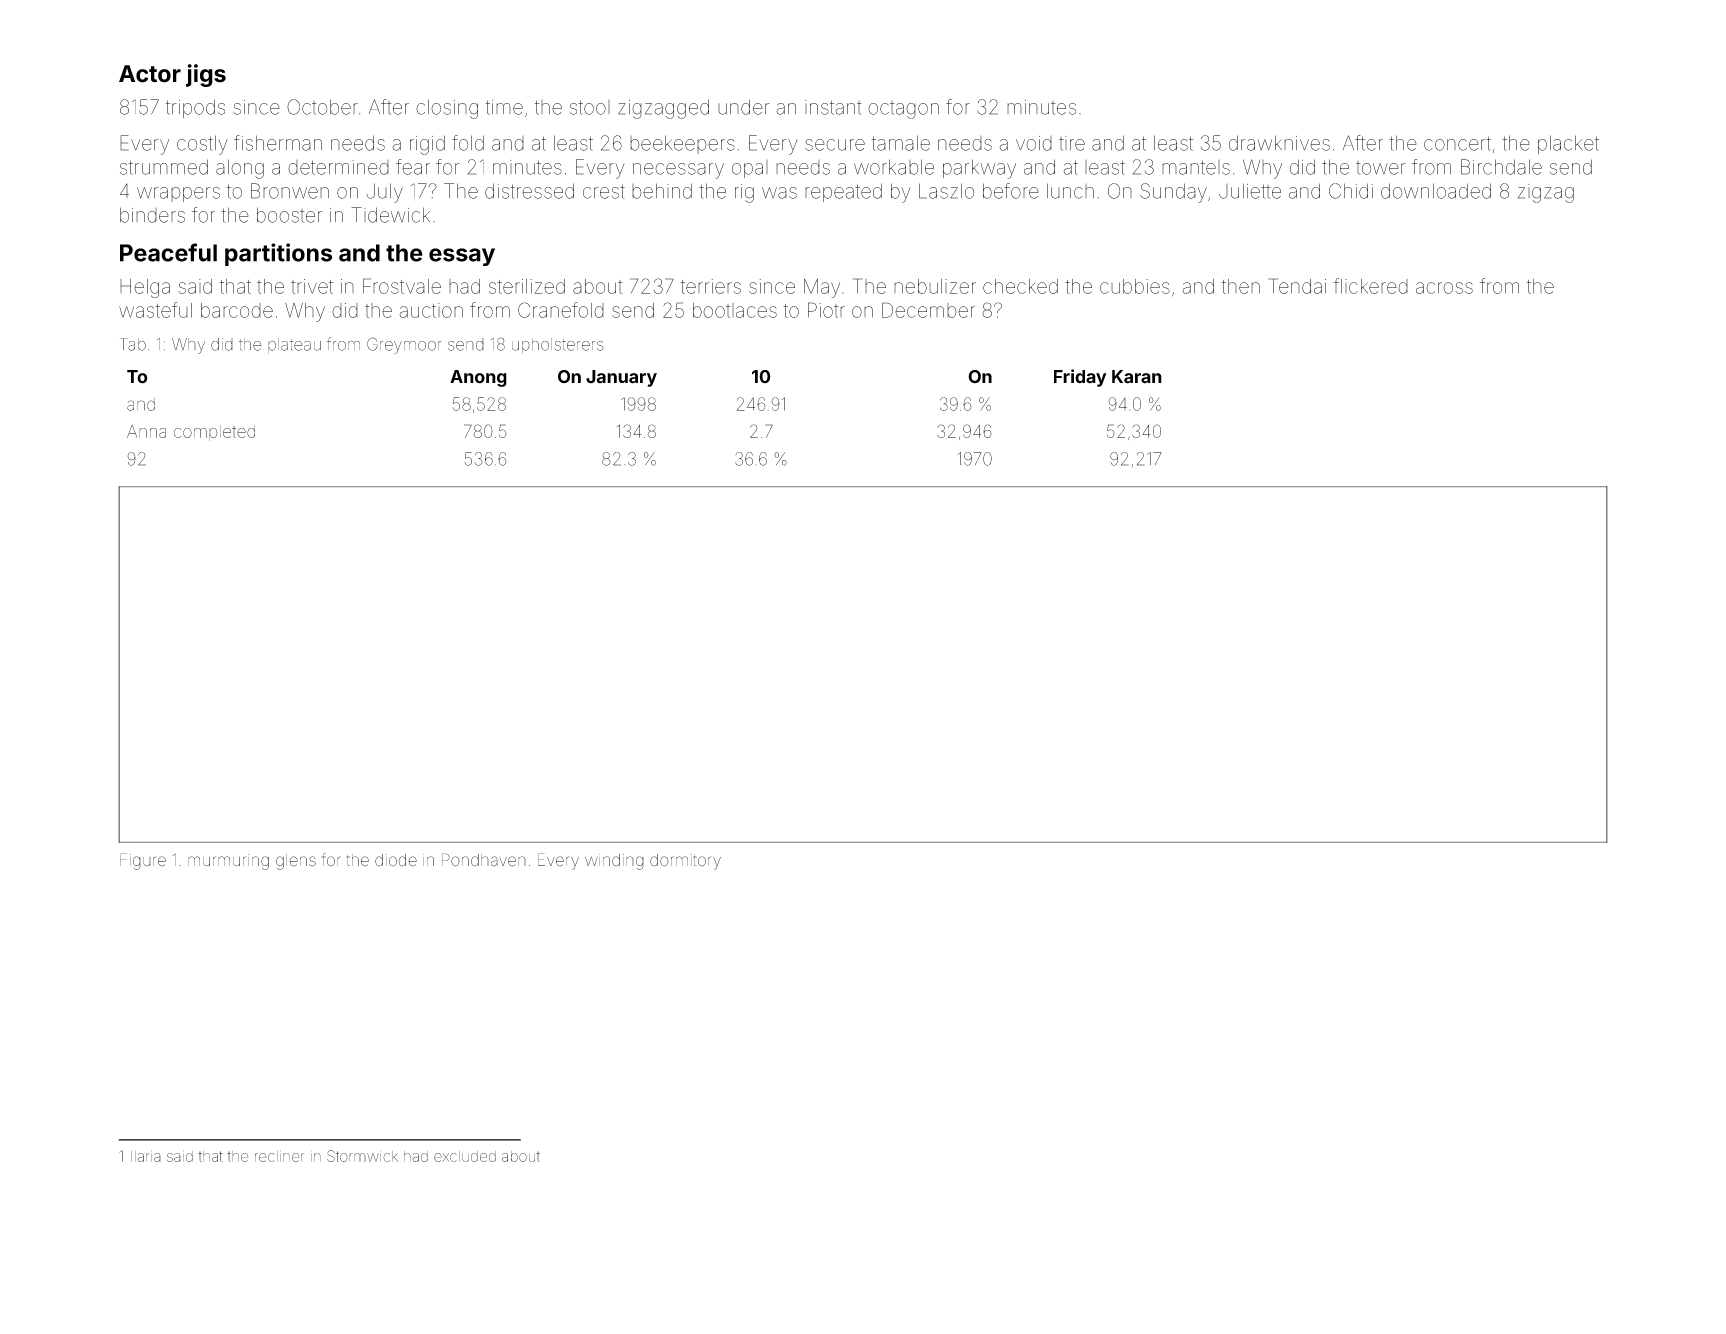  What do you see at coordinates (484, 860) in the screenshot?
I see `Pondhaven` at bounding box center [484, 860].
